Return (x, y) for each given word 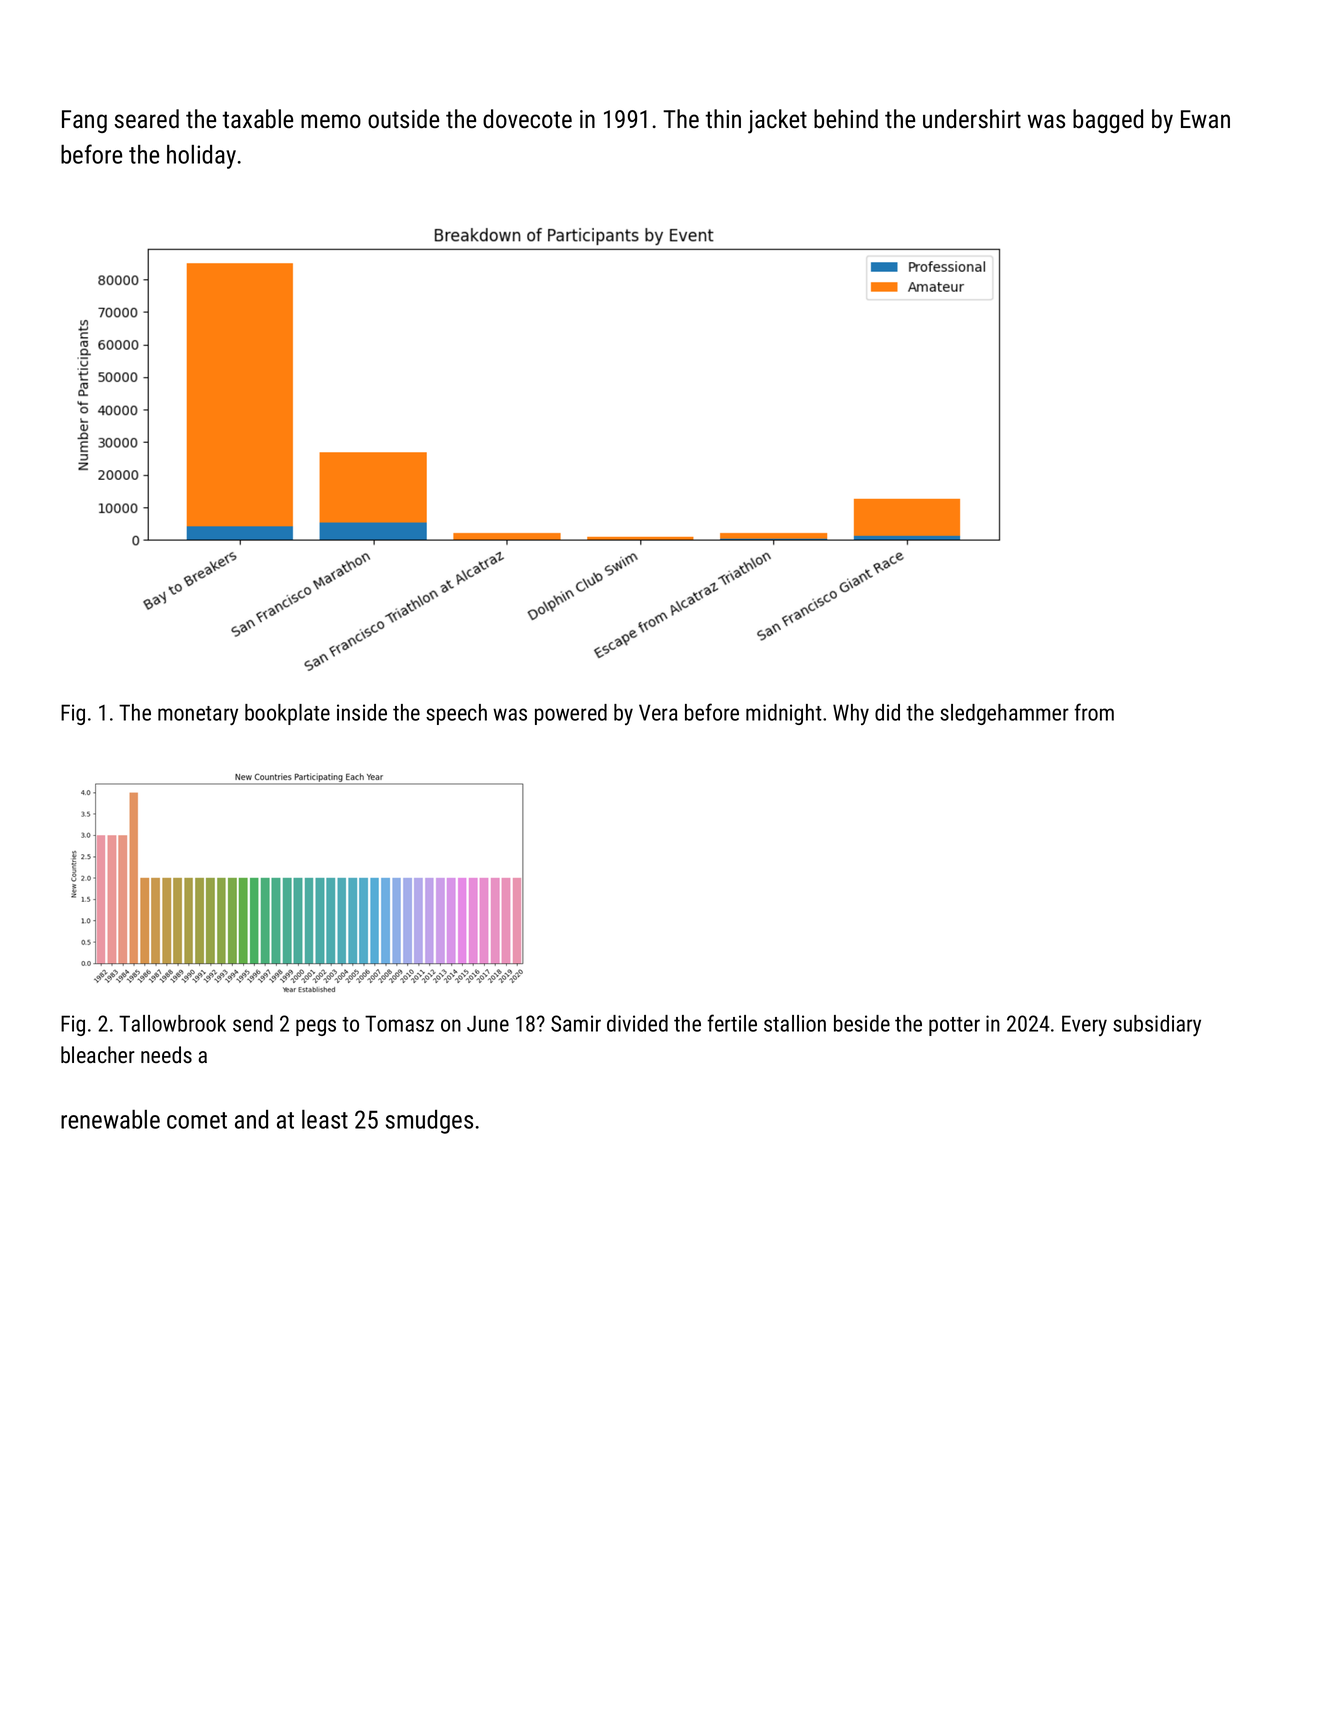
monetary (198, 715)
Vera (658, 712)
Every (1084, 1025)
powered (571, 714)
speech (456, 714)
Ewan (1205, 119)
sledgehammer (1004, 714)
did (887, 712)
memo (331, 121)
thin (723, 119)
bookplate (287, 714)
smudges (429, 1122)
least (325, 1119)
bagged (1108, 121)
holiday (201, 157)
